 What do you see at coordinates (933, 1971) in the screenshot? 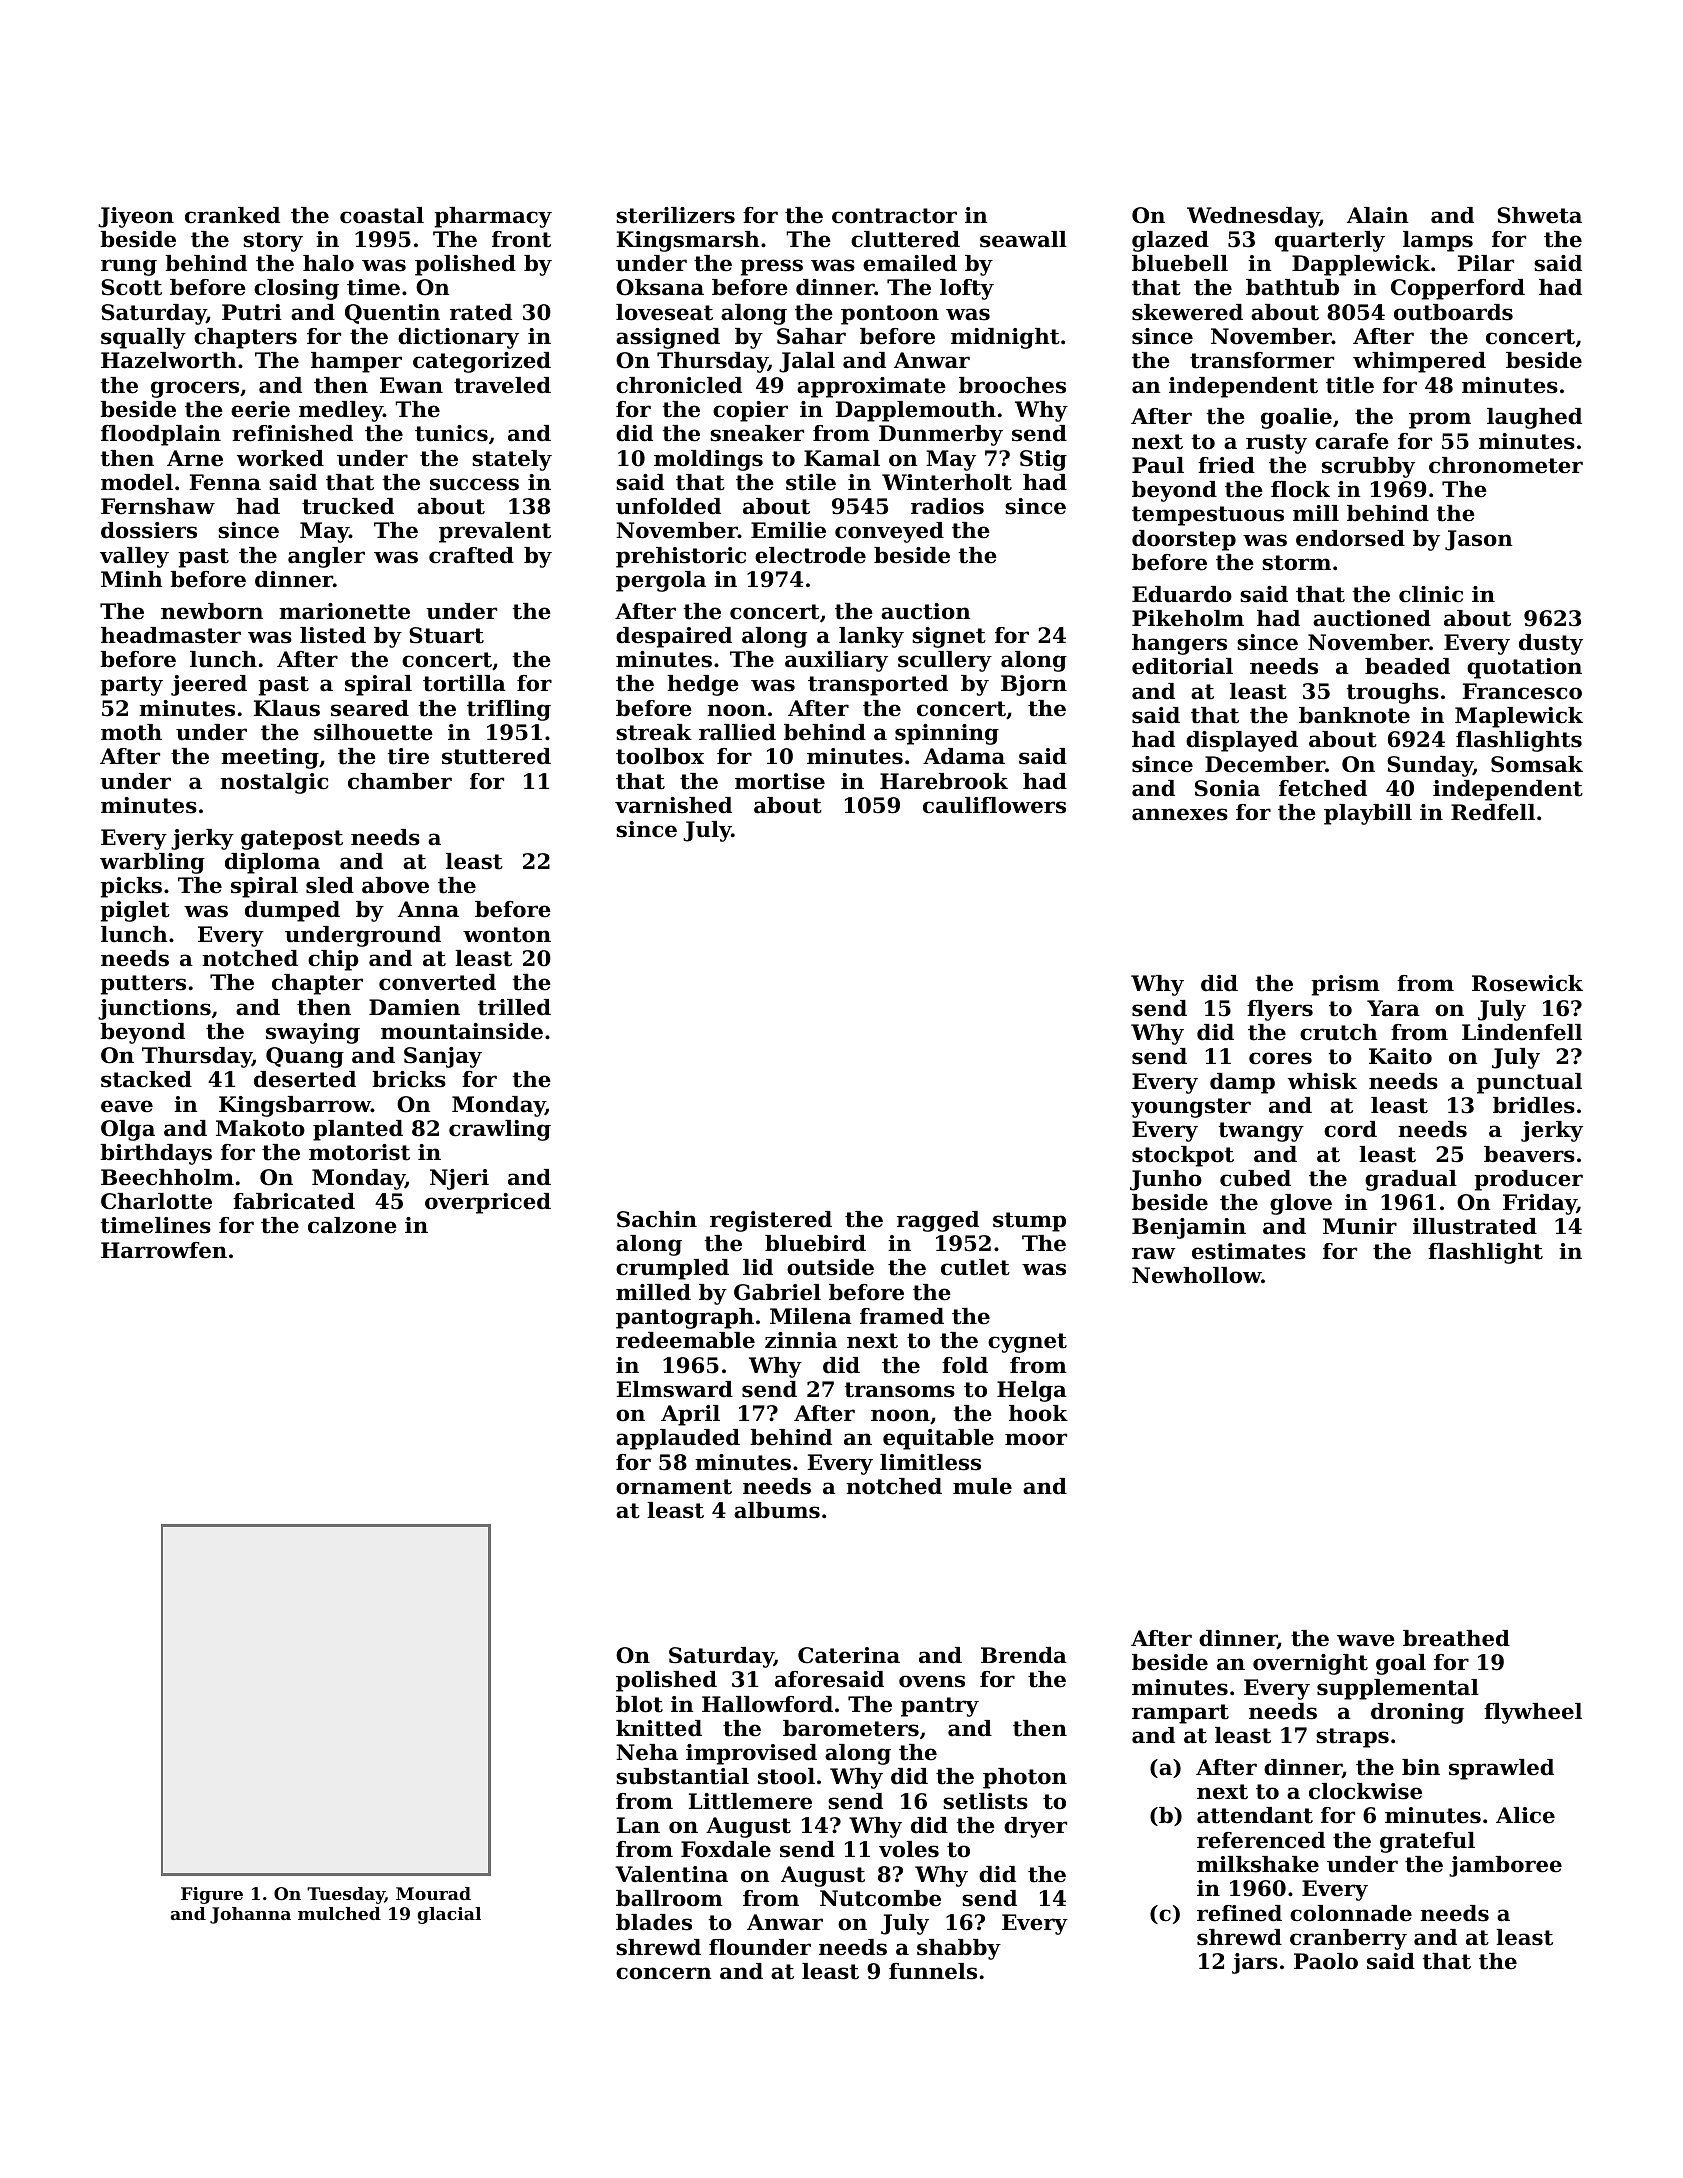
I see `funnels` at bounding box center [933, 1971].
